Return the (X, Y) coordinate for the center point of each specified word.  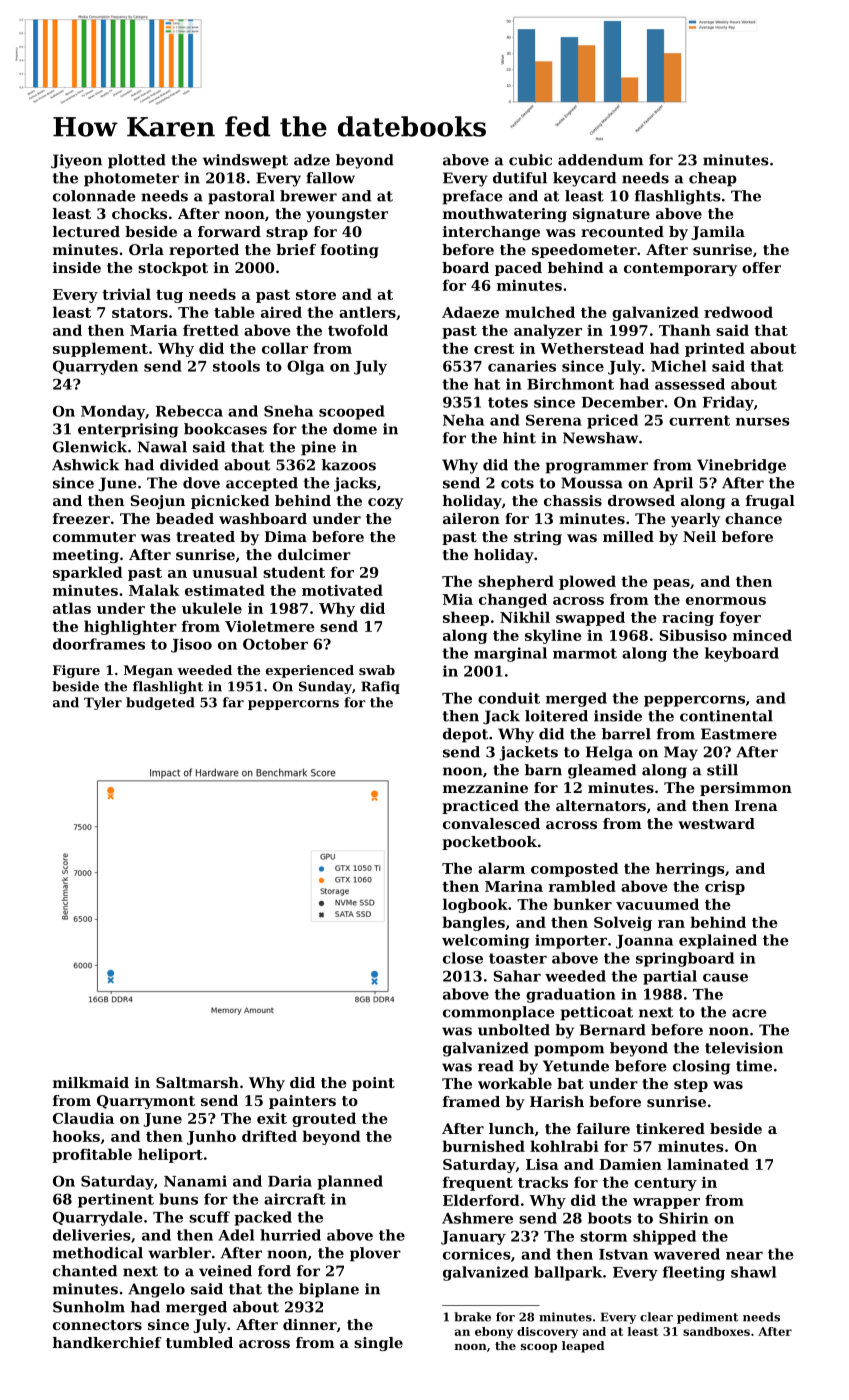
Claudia (83, 1118)
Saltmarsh (197, 1082)
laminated (708, 1164)
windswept (245, 161)
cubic (530, 160)
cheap (713, 179)
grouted (324, 1119)
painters (302, 1102)
